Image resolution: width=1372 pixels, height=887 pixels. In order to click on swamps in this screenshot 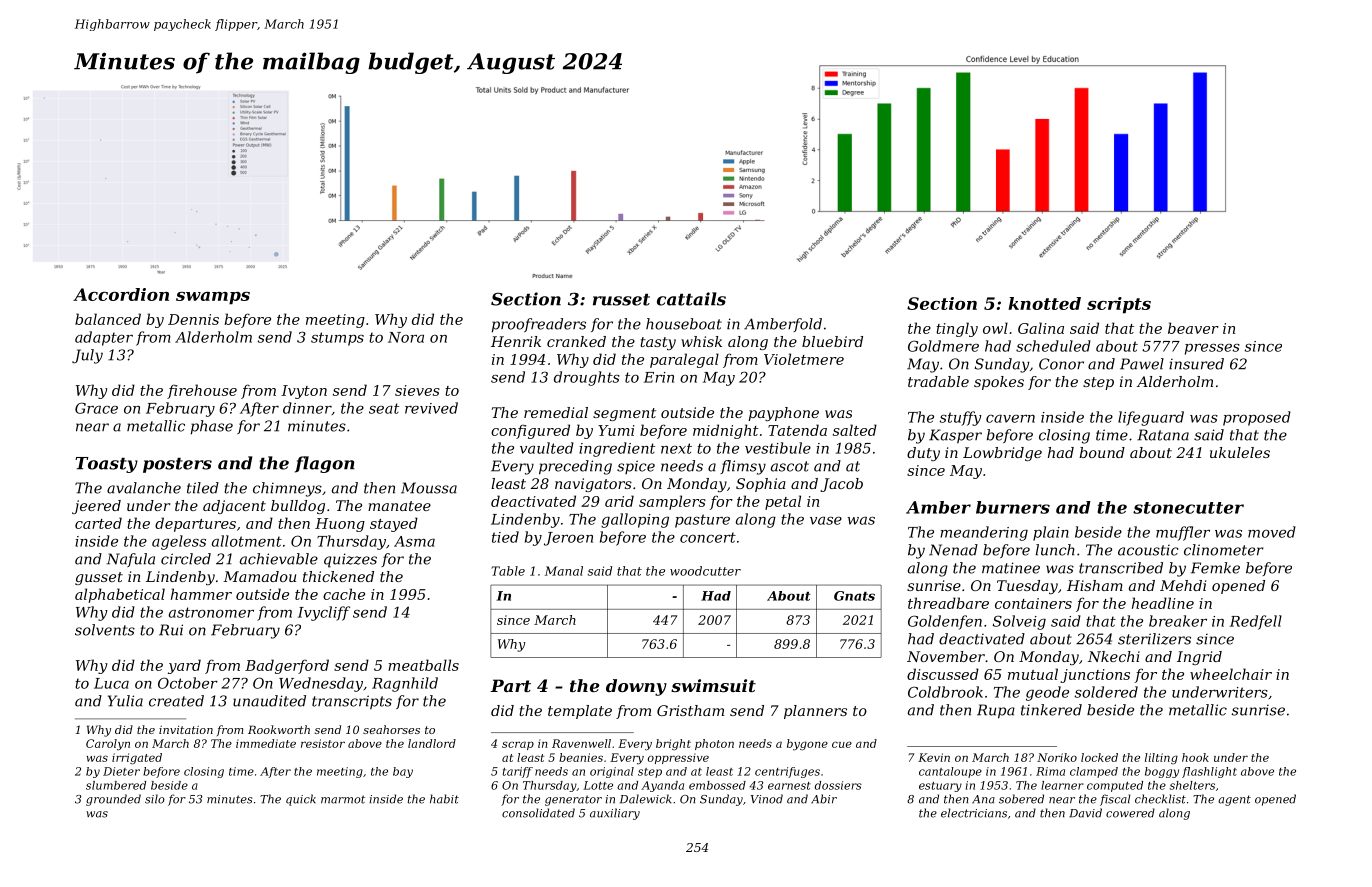, I will do `click(213, 298)`.
